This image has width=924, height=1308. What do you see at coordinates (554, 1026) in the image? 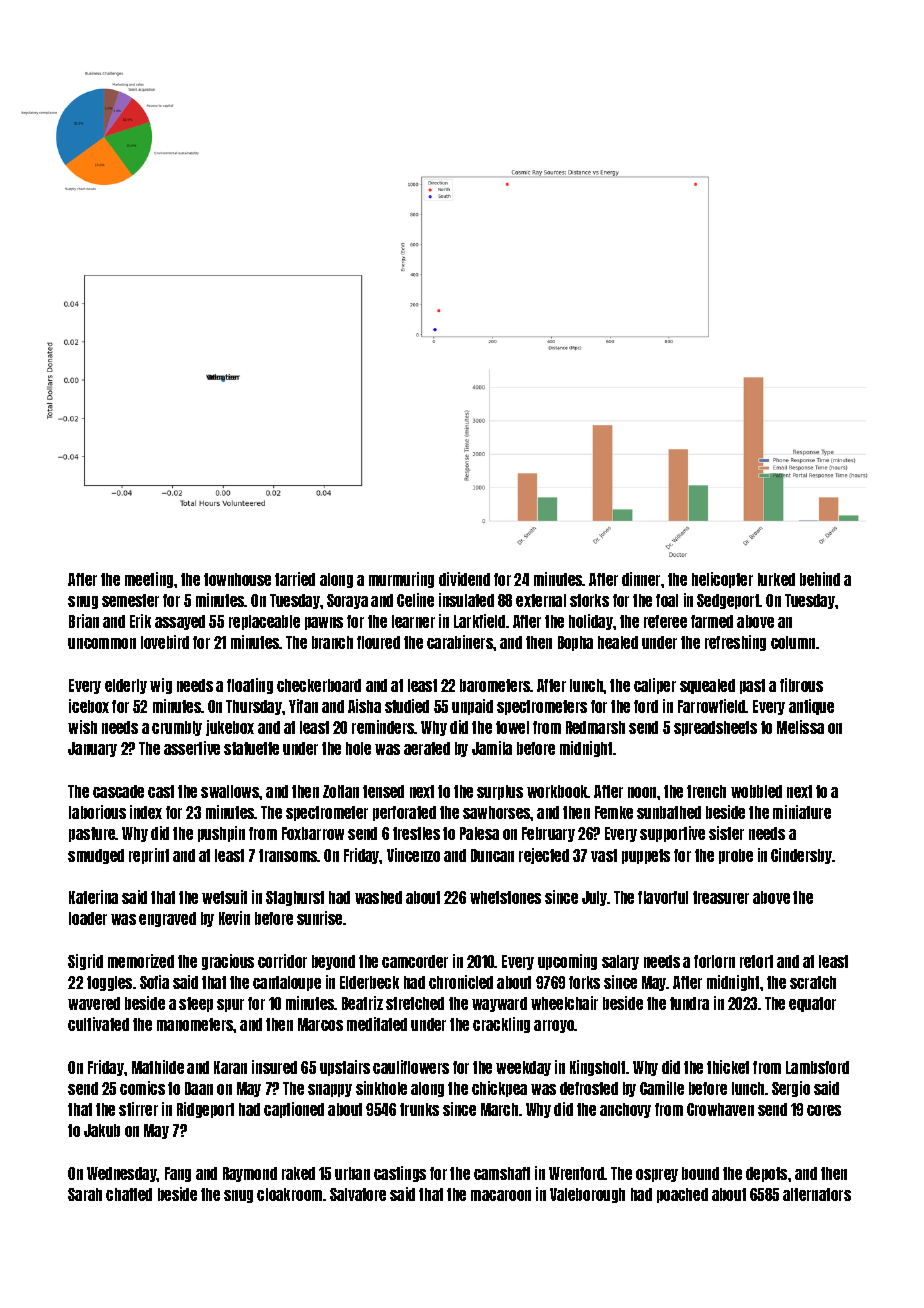
I see `arroyo` at bounding box center [554, 1026].
